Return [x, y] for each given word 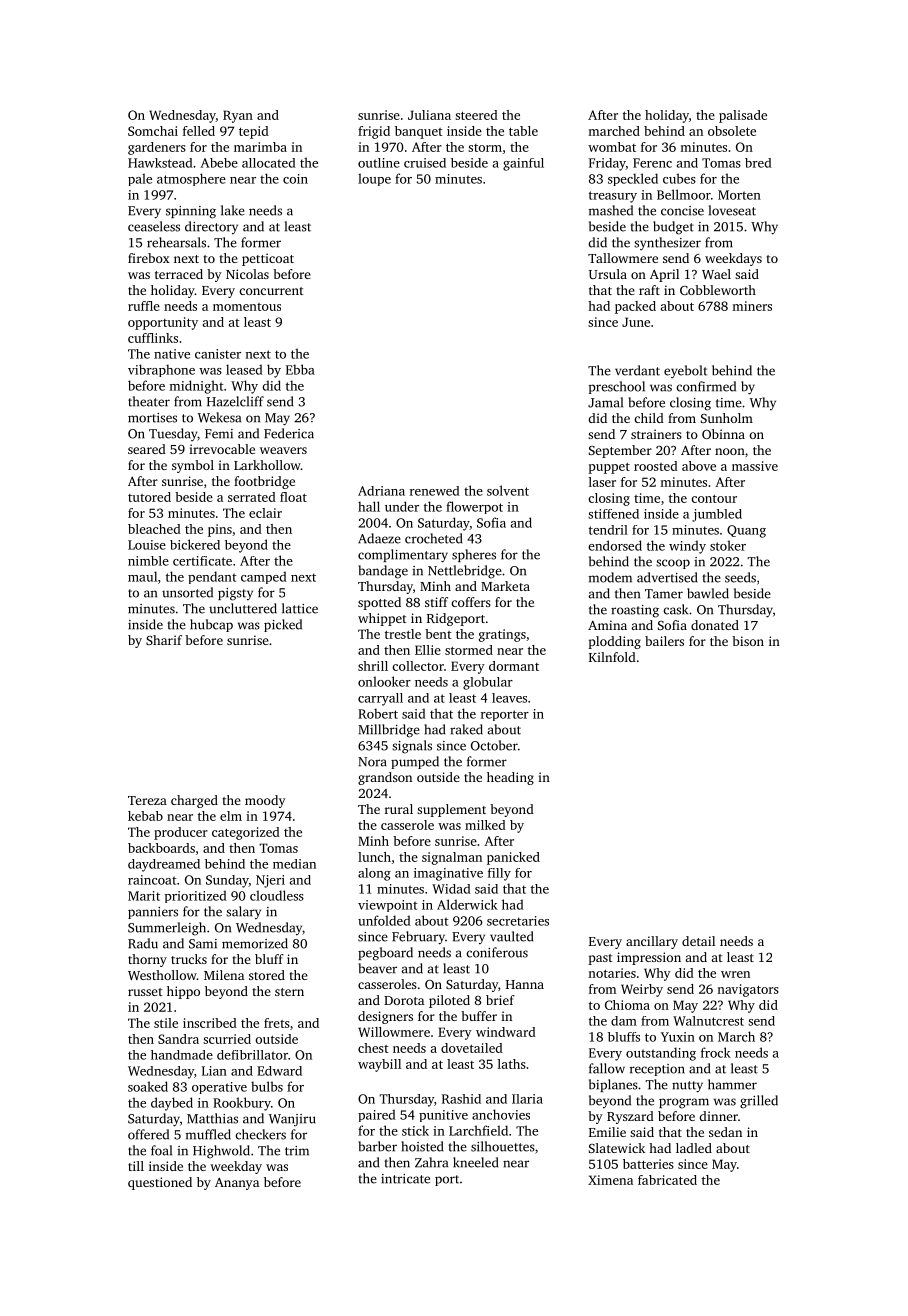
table [523, 131]
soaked [148, 1086]
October [494, 745]
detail [698, 941]
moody [265, 801]
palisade [743, 116]
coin [295, 179]
